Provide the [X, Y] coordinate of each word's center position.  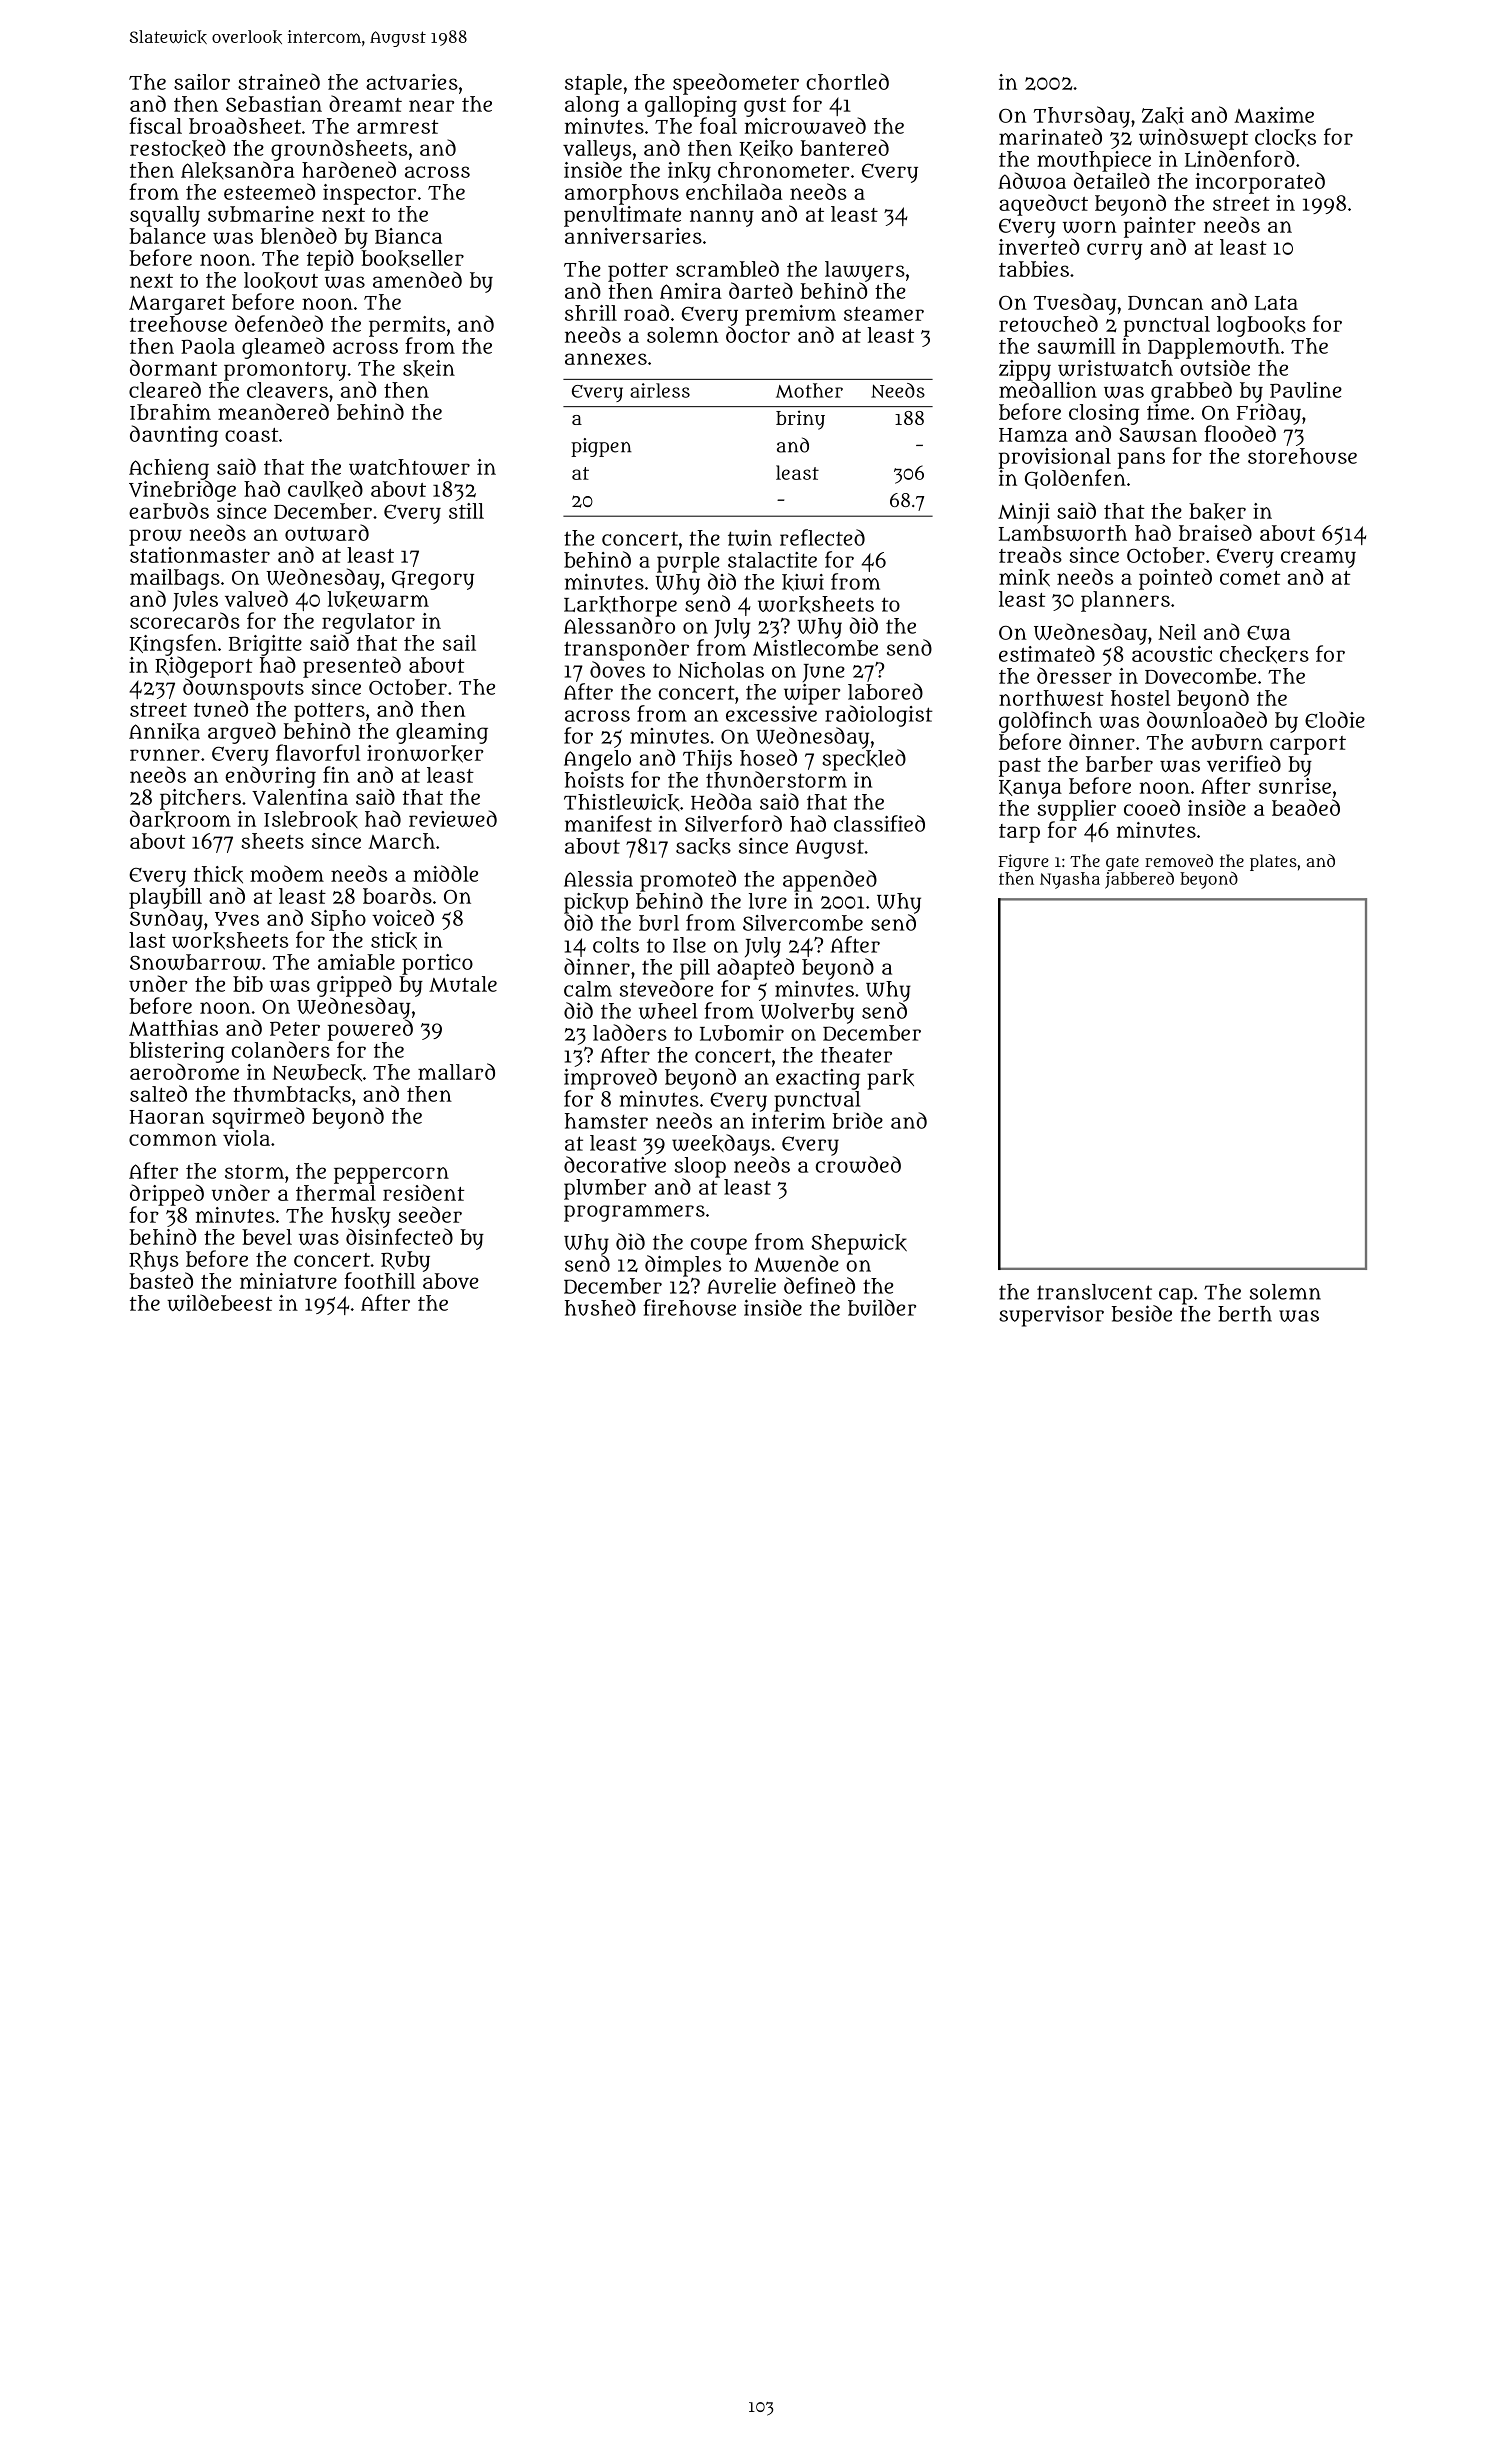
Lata [1276, 303]
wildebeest [219, 1302]
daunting [174, 436]
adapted [755, 969]
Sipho [338, 920]
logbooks [1261, 326]
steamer [884, 314]
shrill [591, 313]
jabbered [1139, 880]
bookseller [412, 259]
